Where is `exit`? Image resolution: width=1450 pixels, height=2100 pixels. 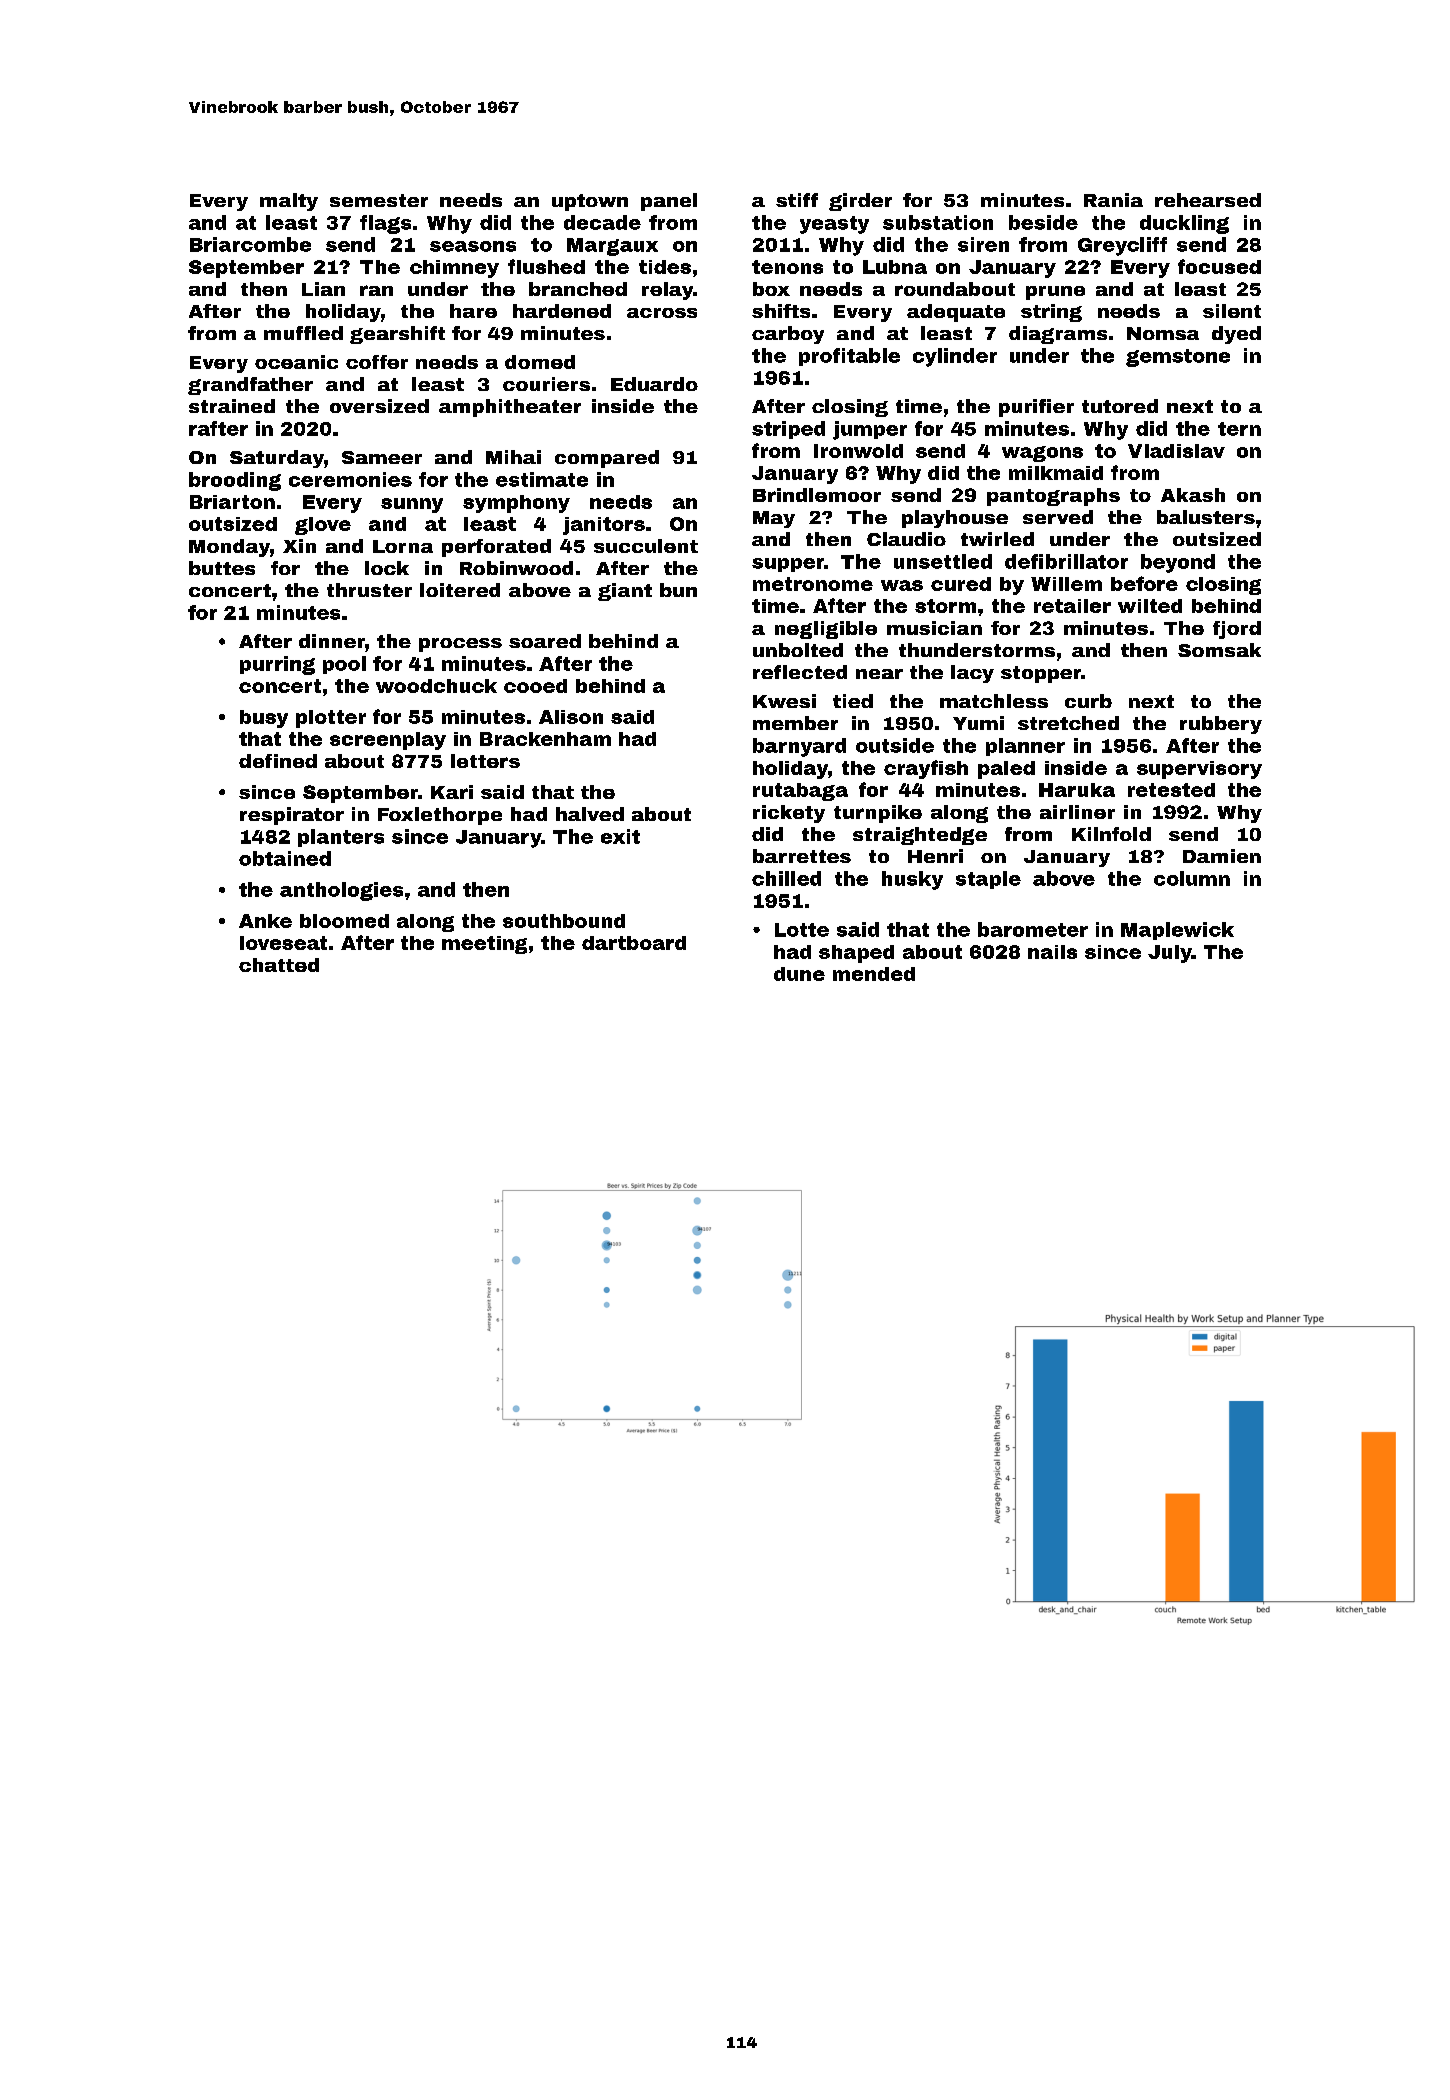
exit is located at coordinates (620, 836).
